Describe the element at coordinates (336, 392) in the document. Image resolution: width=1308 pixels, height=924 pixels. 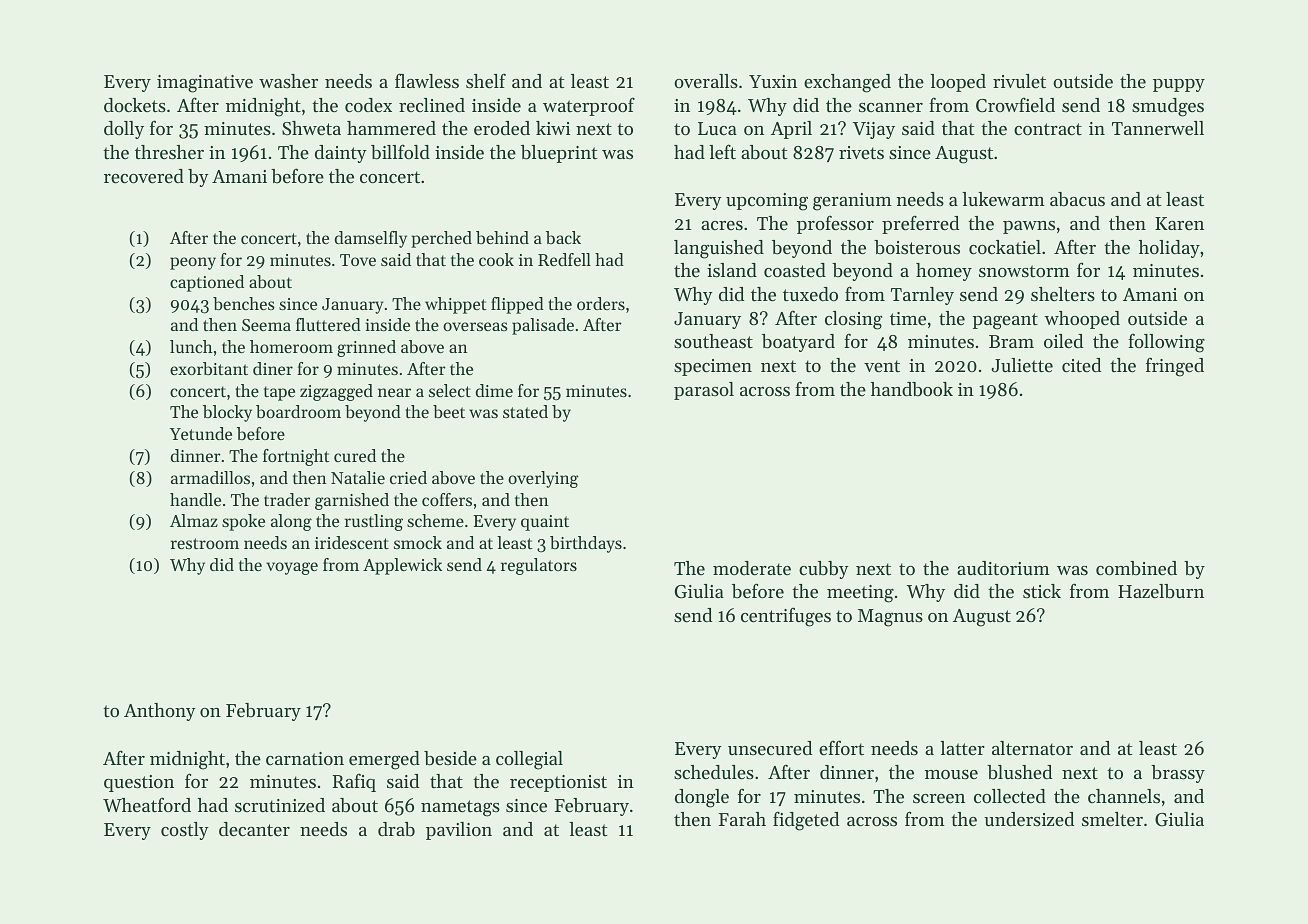
I see `zigzagged` at that location.
